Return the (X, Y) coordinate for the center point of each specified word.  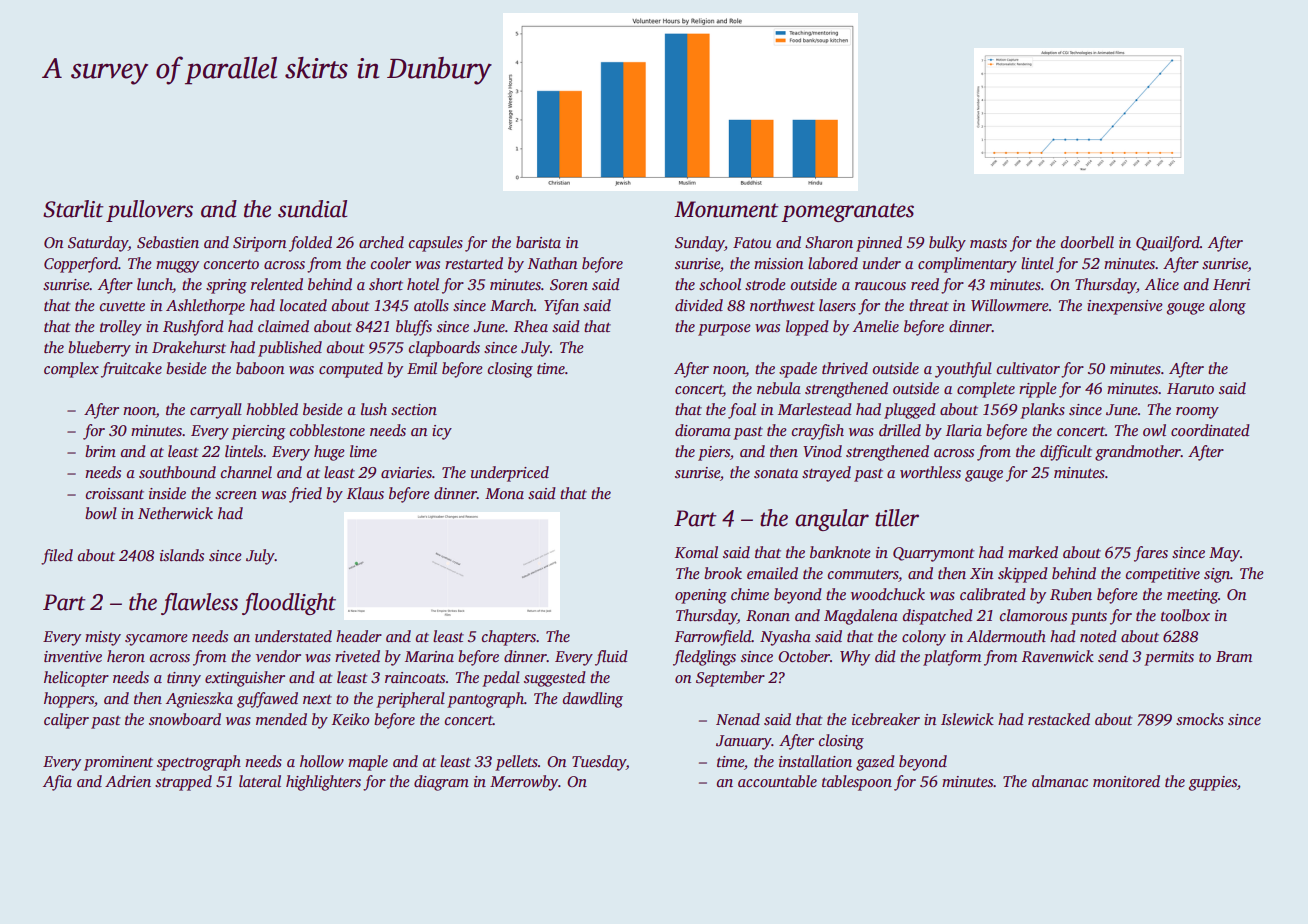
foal (742, 411)
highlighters (323, 783)
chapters (508, 638)
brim (100, 451)
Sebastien (168, 242)
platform (952, 658)
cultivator (1028, 368)
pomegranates (847, 212)
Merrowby (524, 783)
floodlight (289, 604)
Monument (726, 209)
